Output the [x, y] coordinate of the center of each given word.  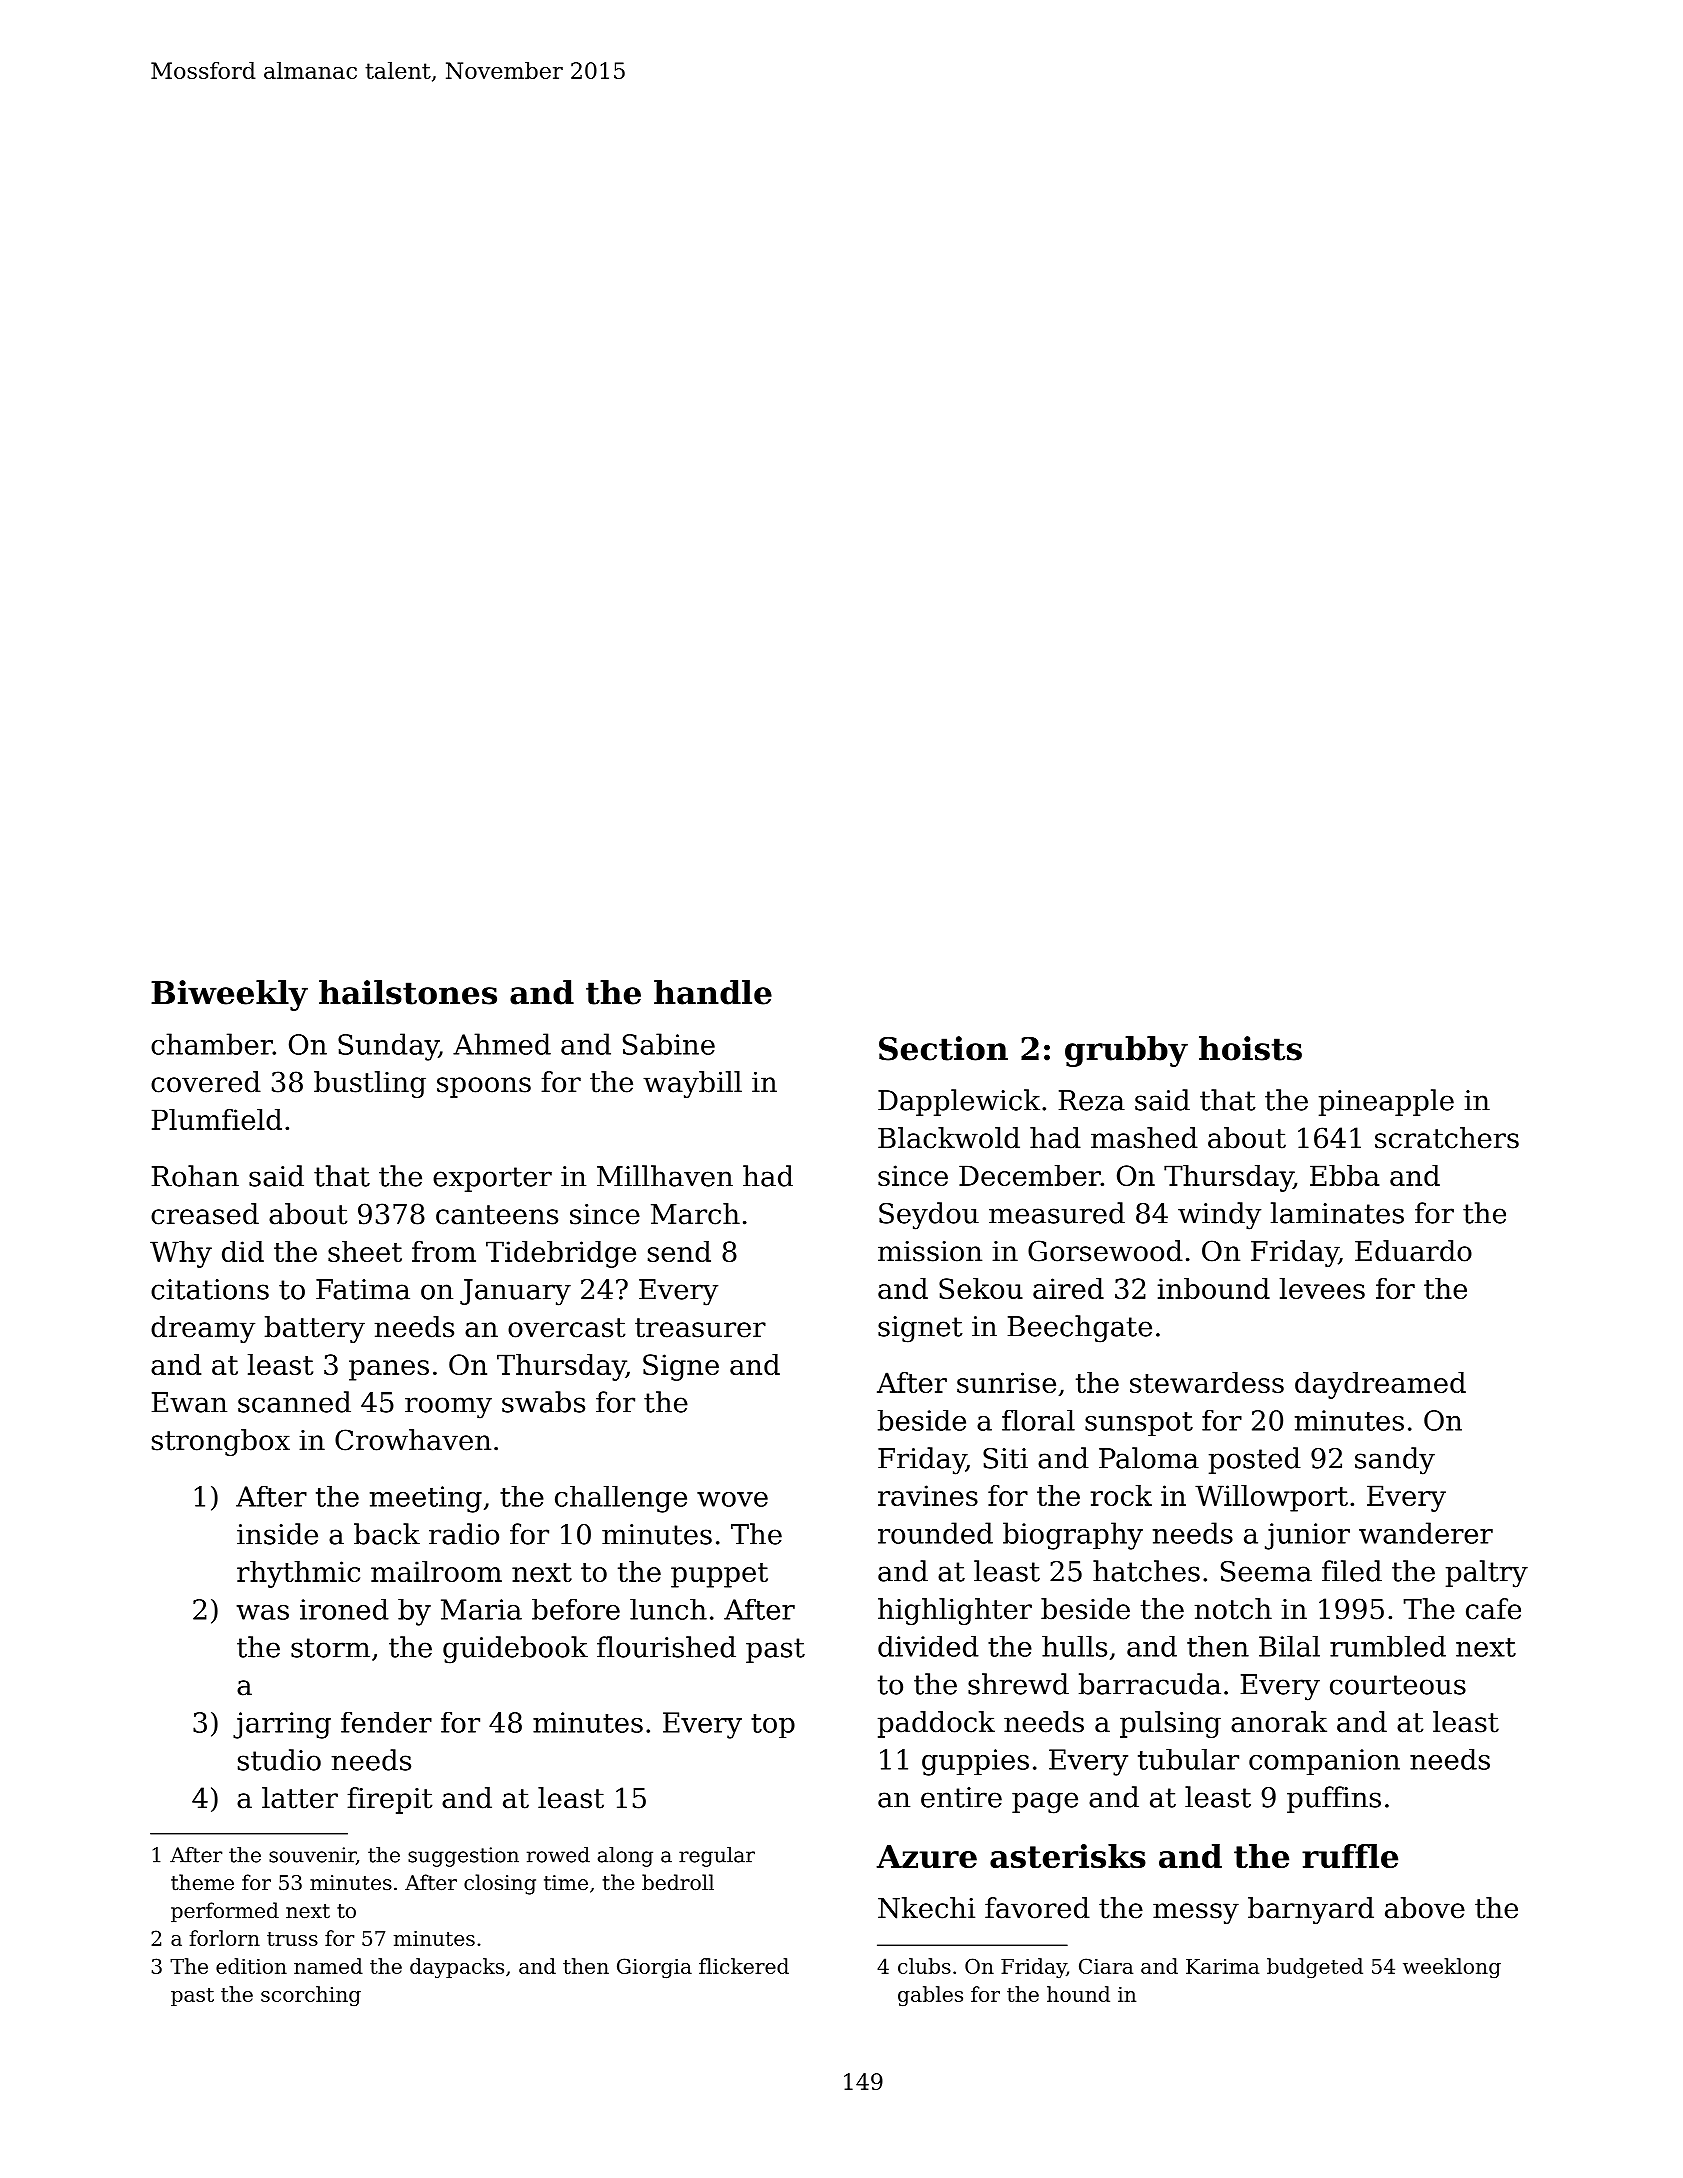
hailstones [408, 992]
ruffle [1350, 1856]
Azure [926, 1856]
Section [943, 1048]
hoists [1250, 1048]
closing [500, 1884]
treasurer [700, 1328]
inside [277, 1534]
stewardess [1207, 1382]
